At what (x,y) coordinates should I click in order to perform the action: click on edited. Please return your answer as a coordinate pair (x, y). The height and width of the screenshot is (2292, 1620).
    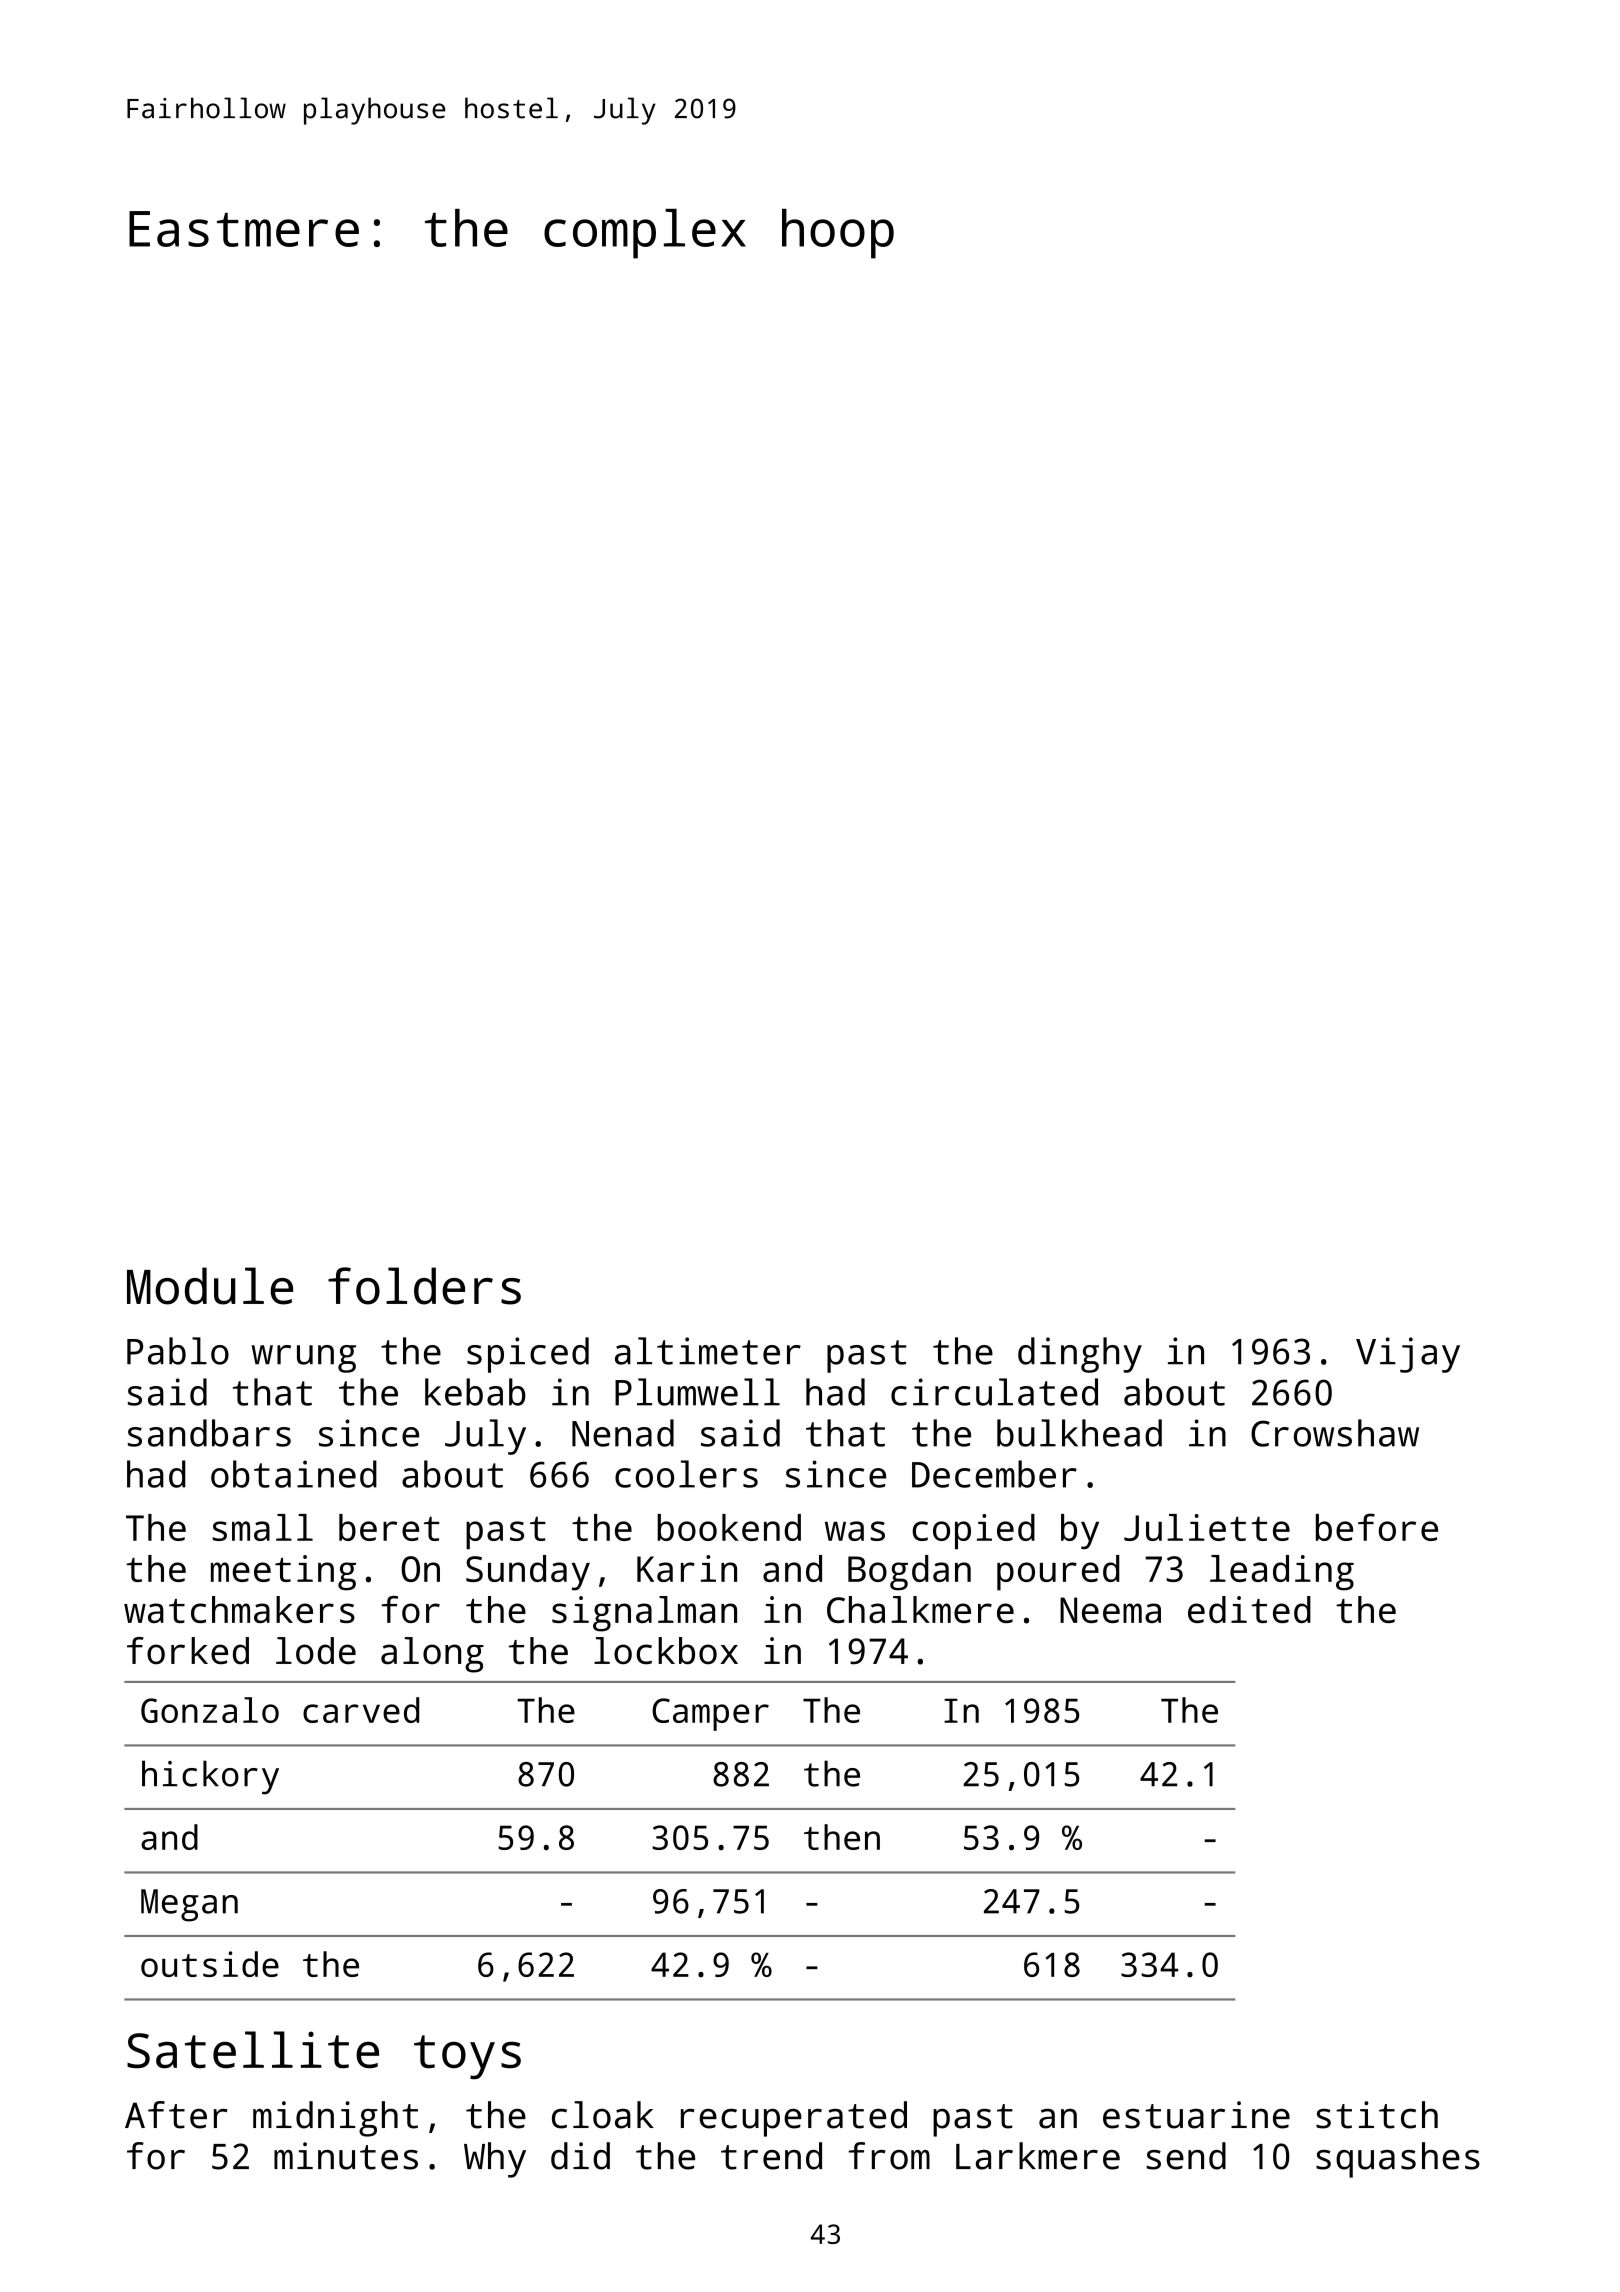
    Looking at the image, I should click on (1249, 1609).
